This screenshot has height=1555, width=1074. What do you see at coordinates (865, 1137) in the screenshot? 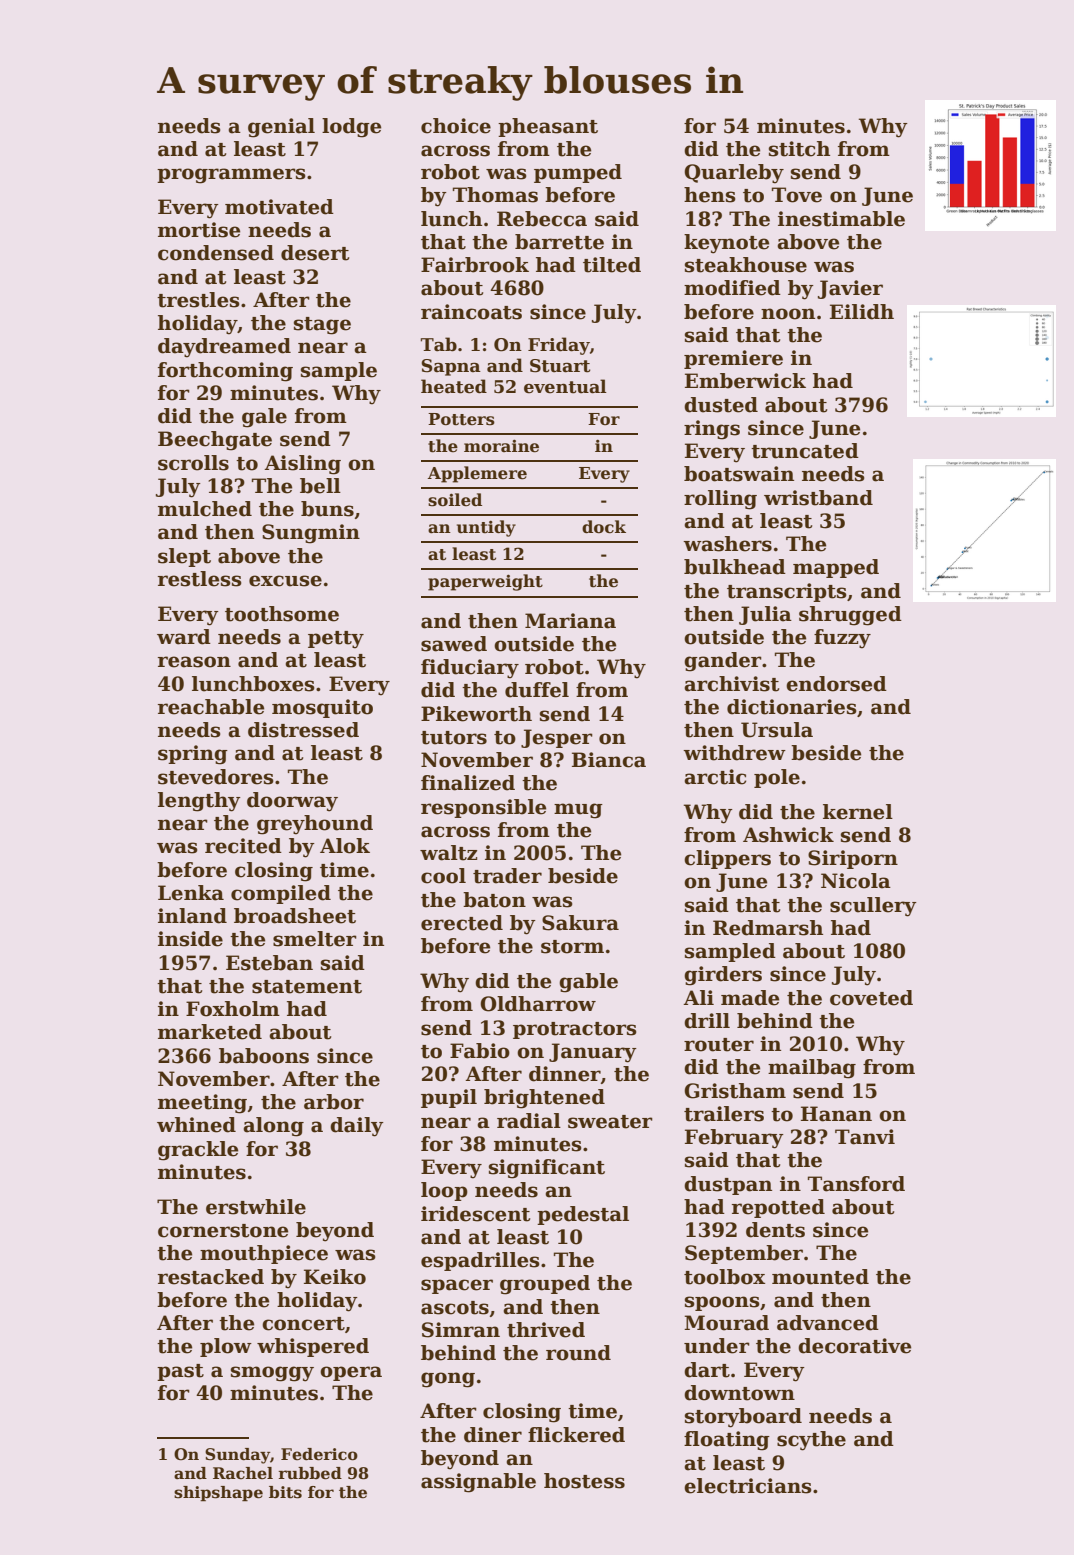
I see `Tanvi` at bounding box center [865, 1137].
